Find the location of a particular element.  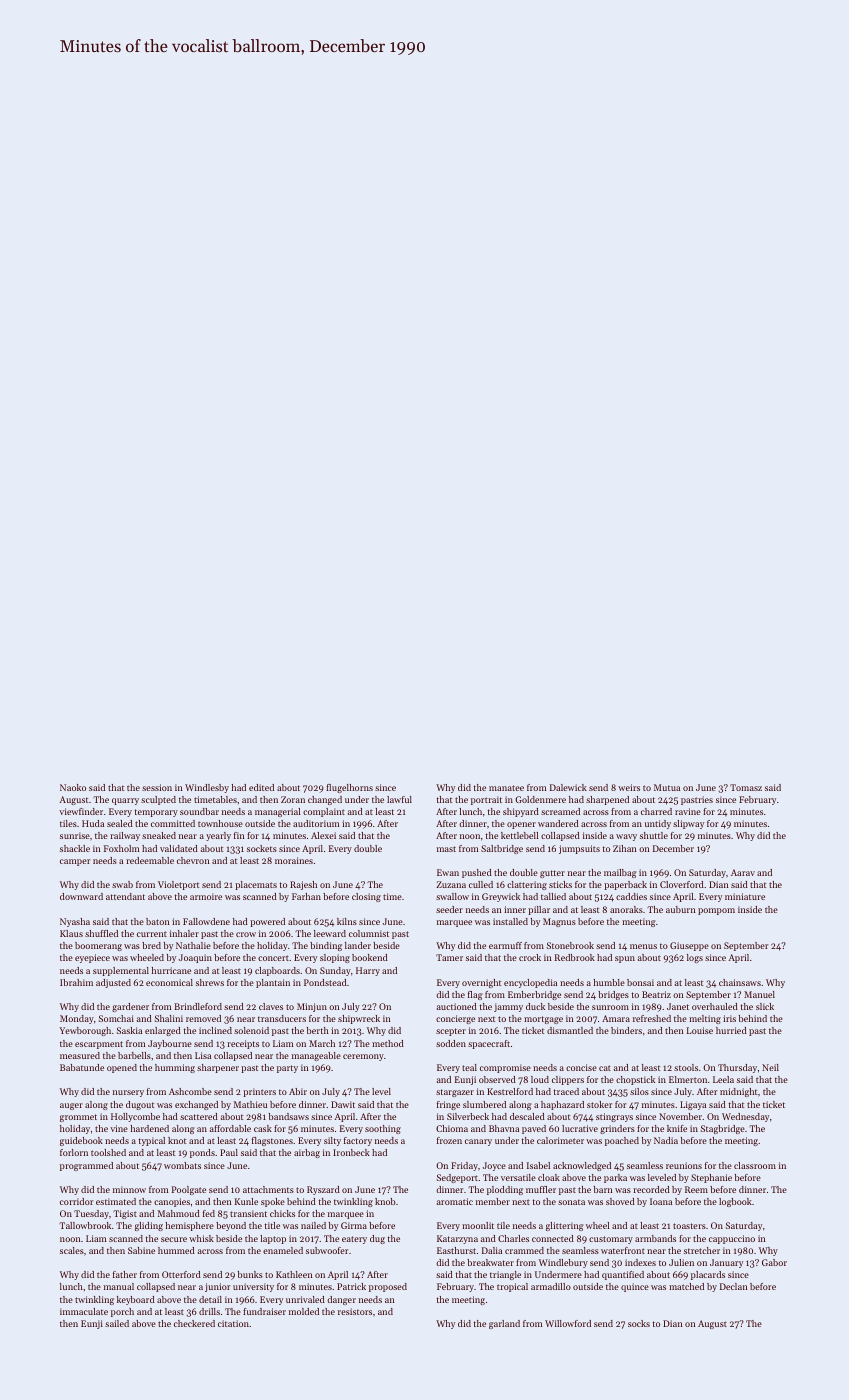

garland is located at coordinates (504, 1324).
